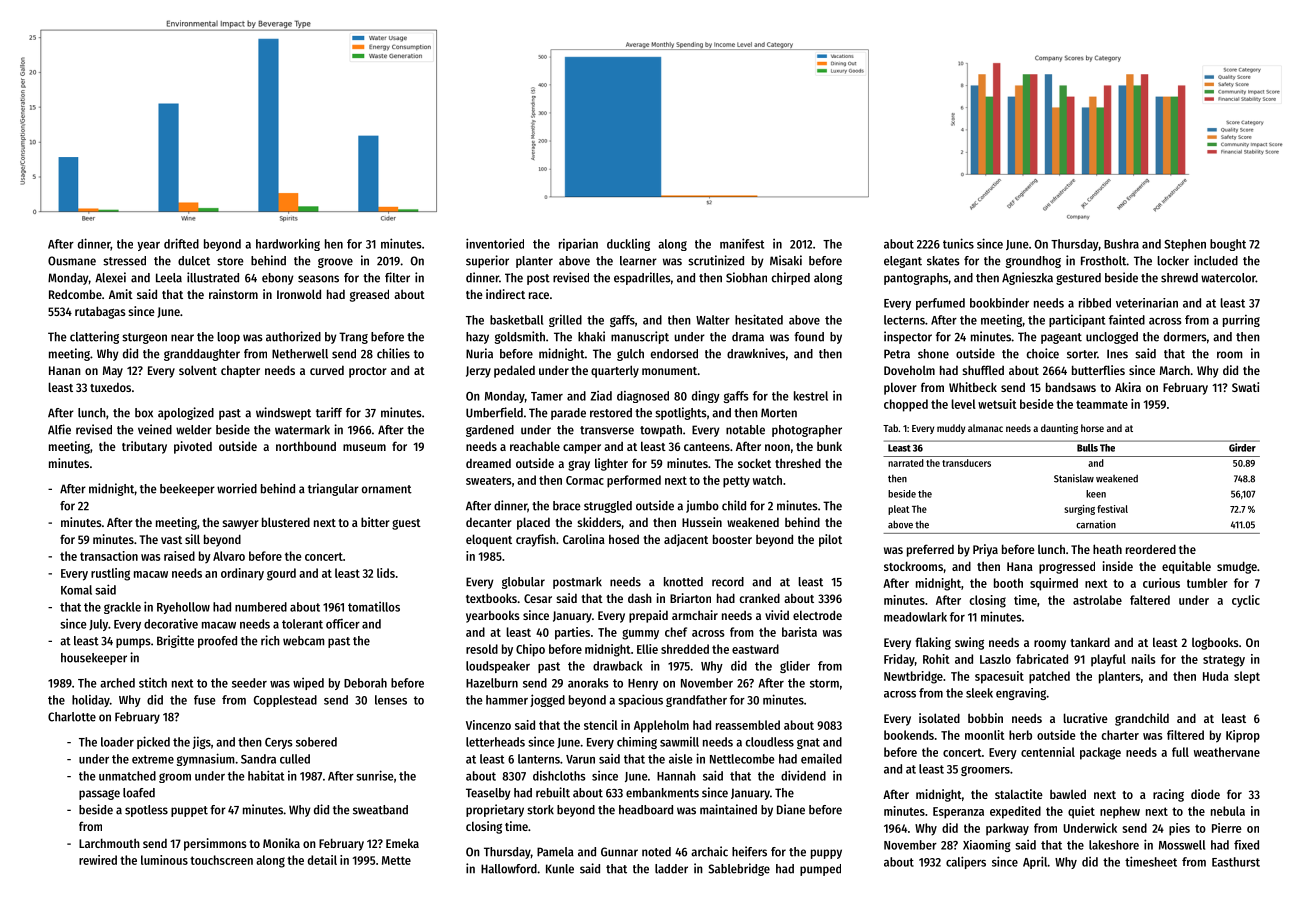 Image resolution: width=1308 pixels, height=924 pixels. Describe the element at coordinates (98, 860) in the image. I see `rewired` at that location.
